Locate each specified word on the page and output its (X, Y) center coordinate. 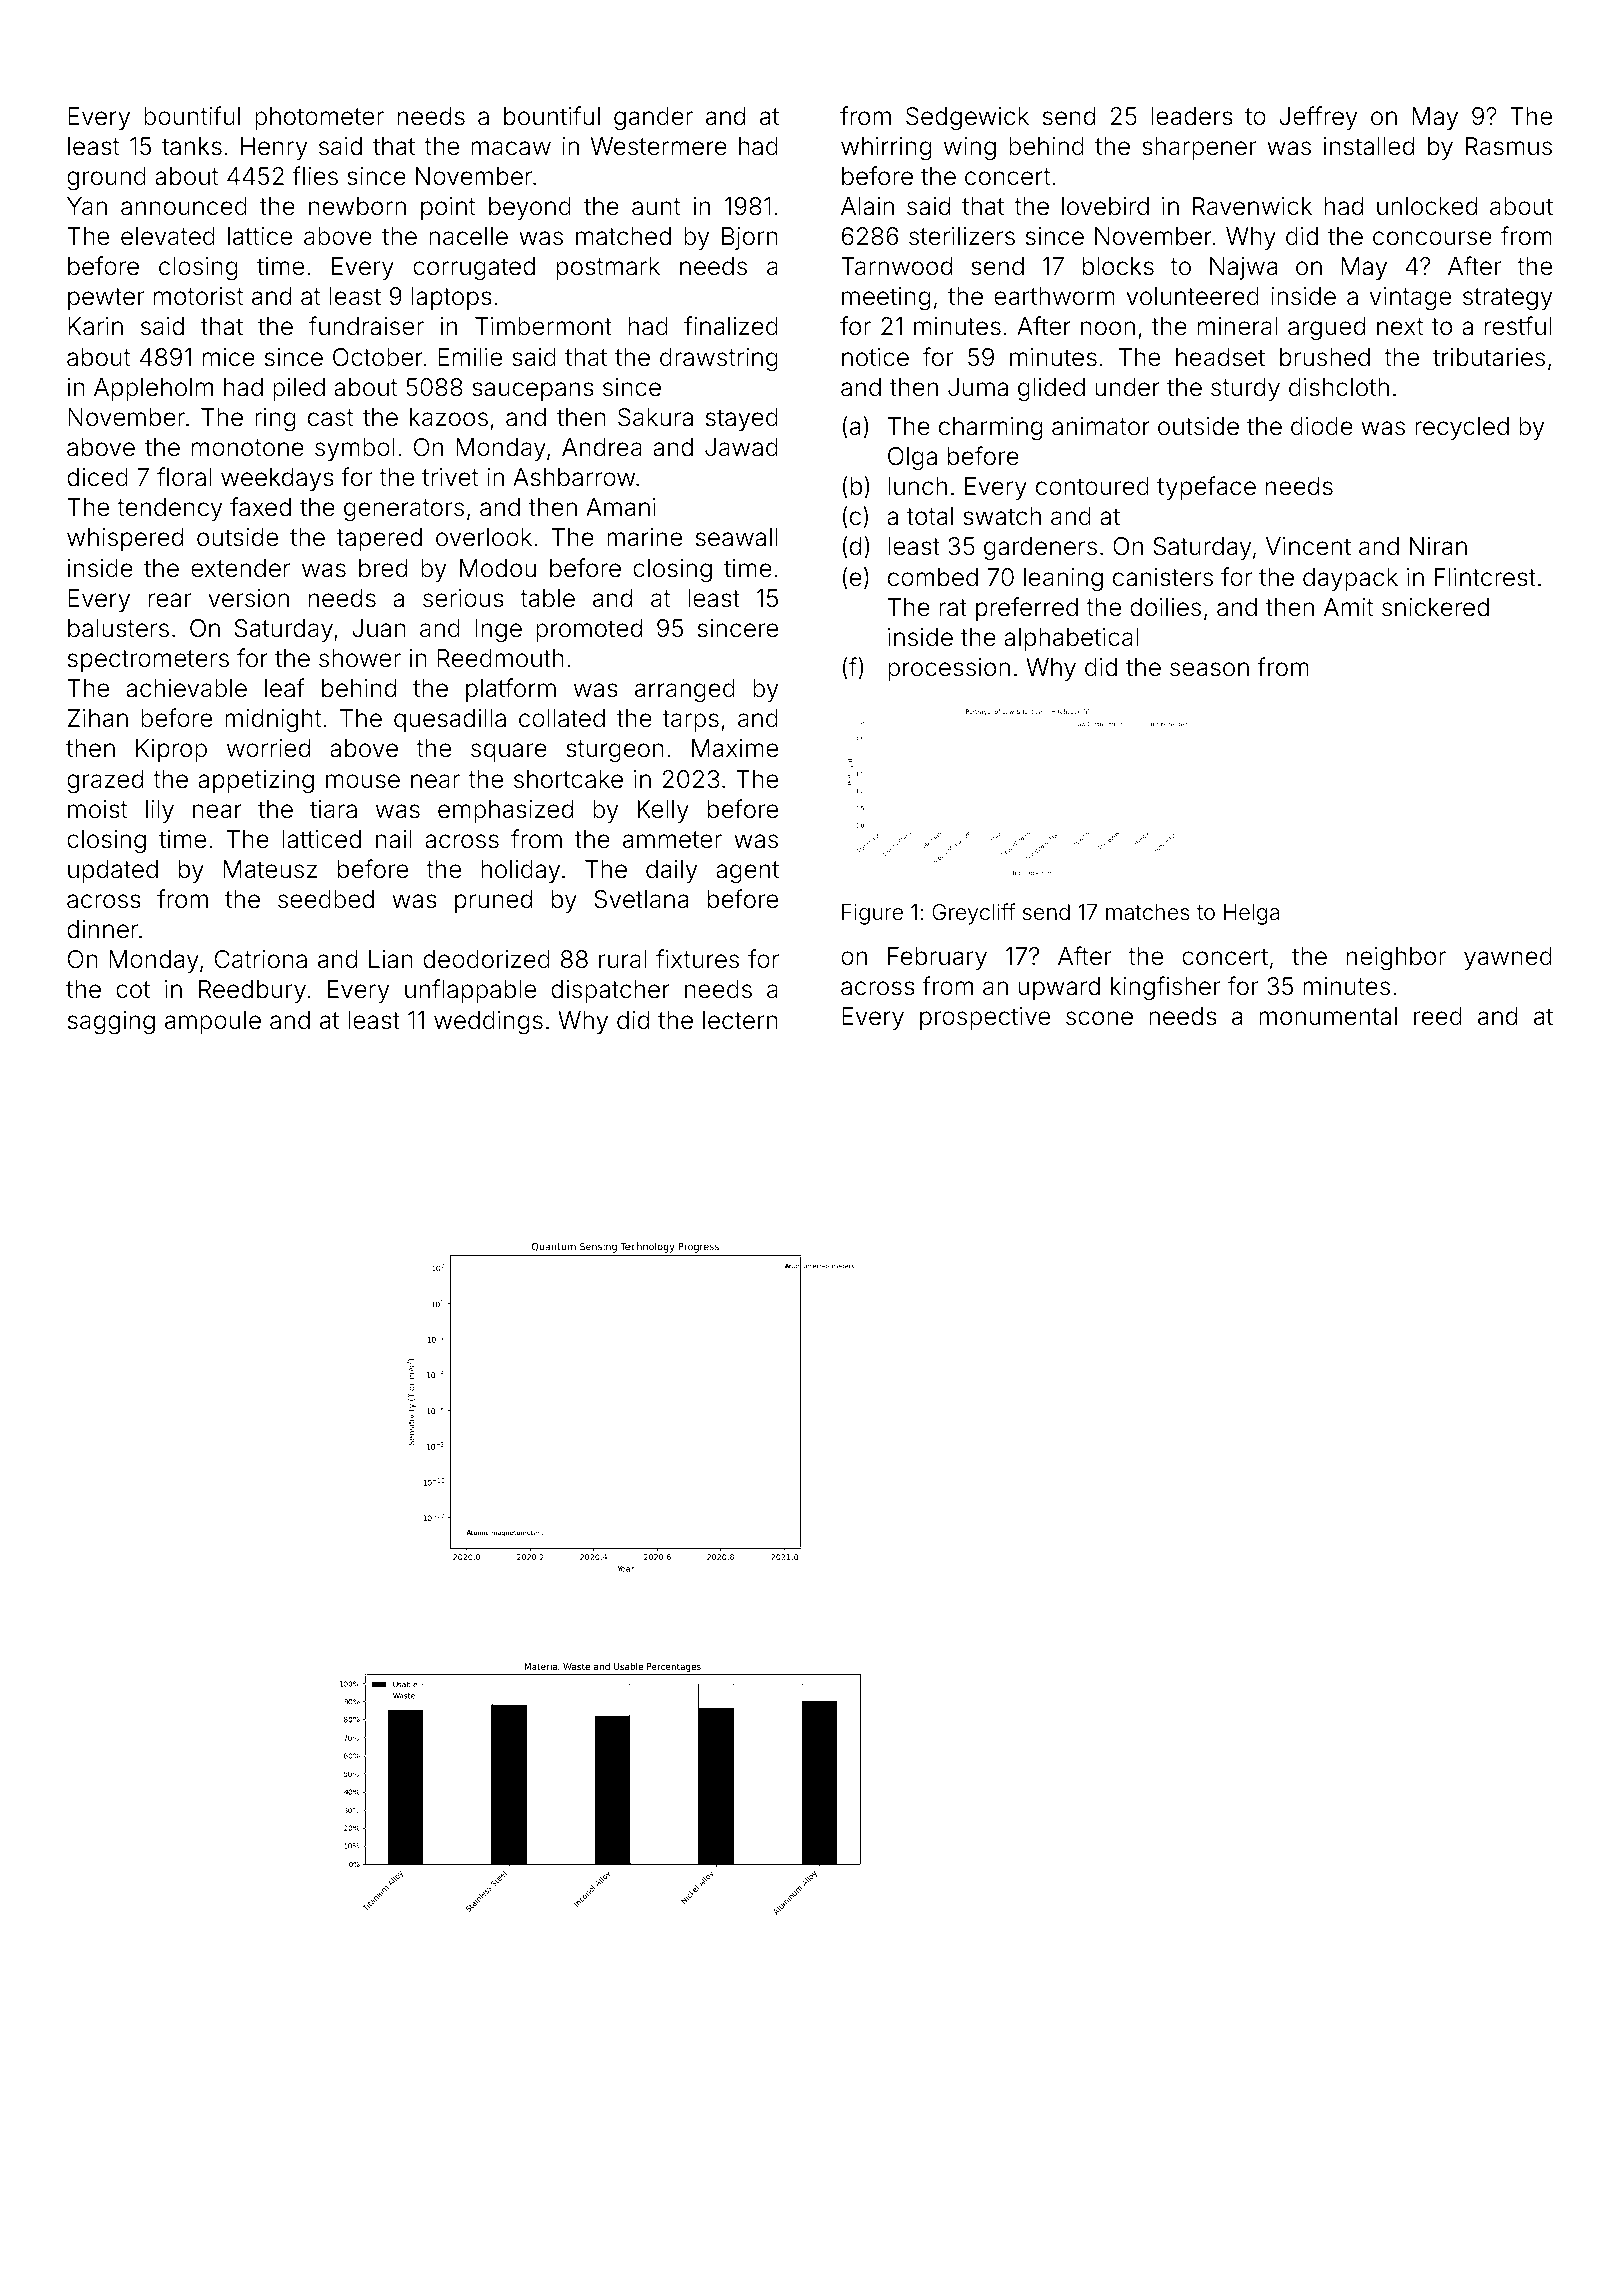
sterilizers (962, 236)
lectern (740, 1020)
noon (1108, 328)
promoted (589, 630)
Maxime (735, 748)
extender (240, 568)
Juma (978, 387)
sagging (111, 1023)
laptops (452, 298)
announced (184, 206)
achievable (186, 688)
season (1209, 669)
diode (1322, 426)
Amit (1348, 607)
